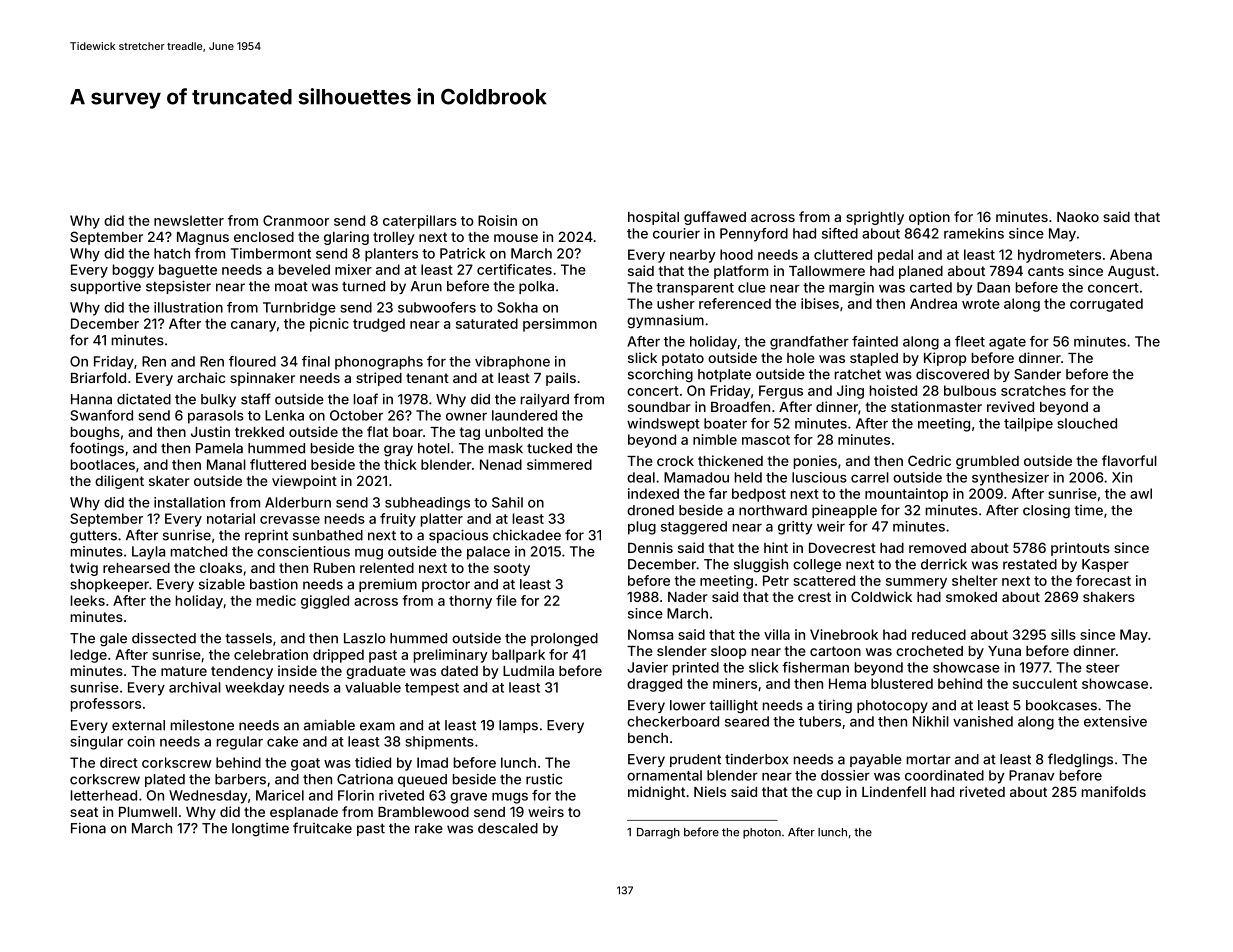  What do you see at coordinates (561, 379) in the page?
I see `pails` at bounding box center [561, 379].
